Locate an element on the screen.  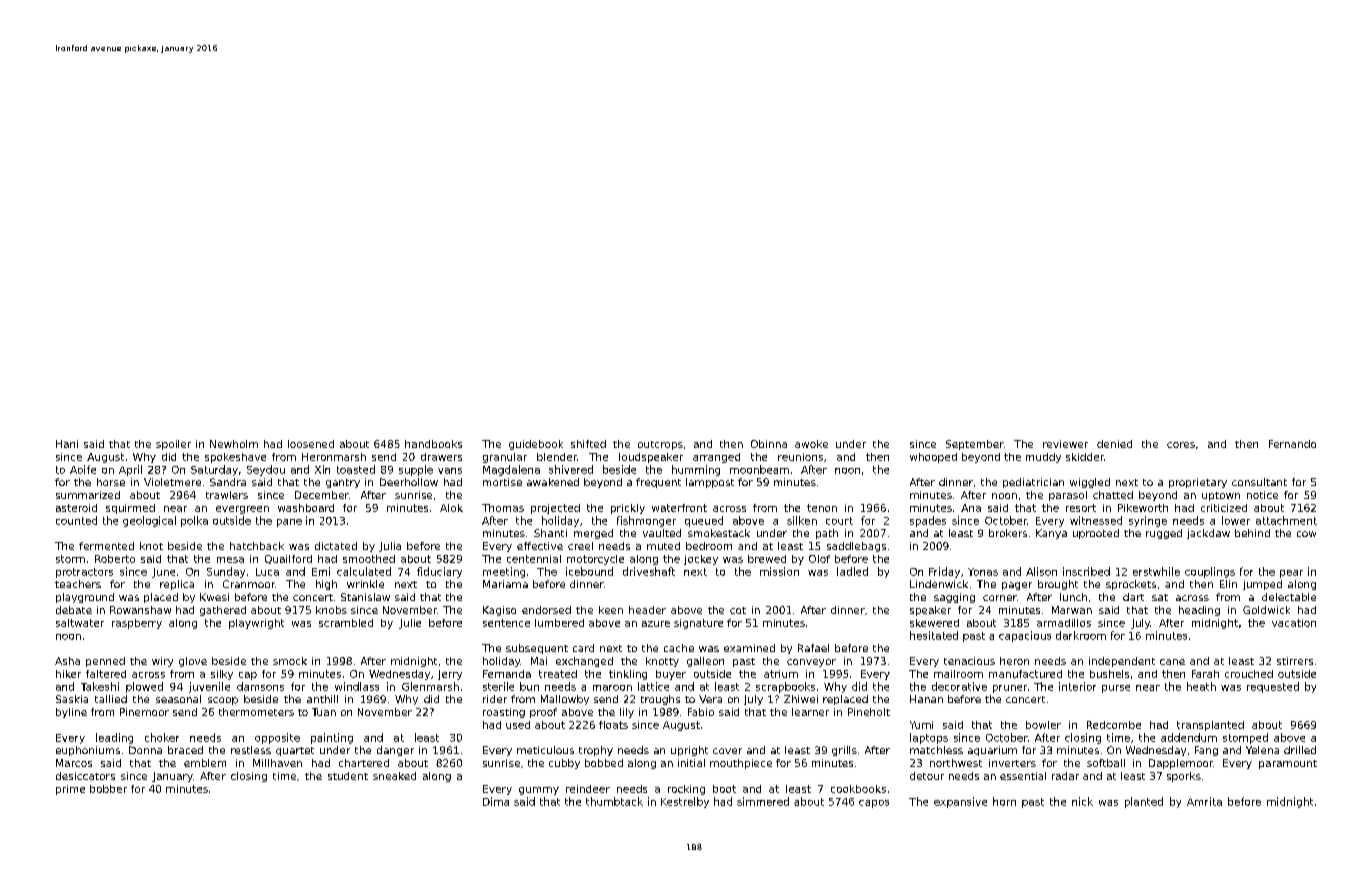
emblem is located at coordinates (205, 763).
